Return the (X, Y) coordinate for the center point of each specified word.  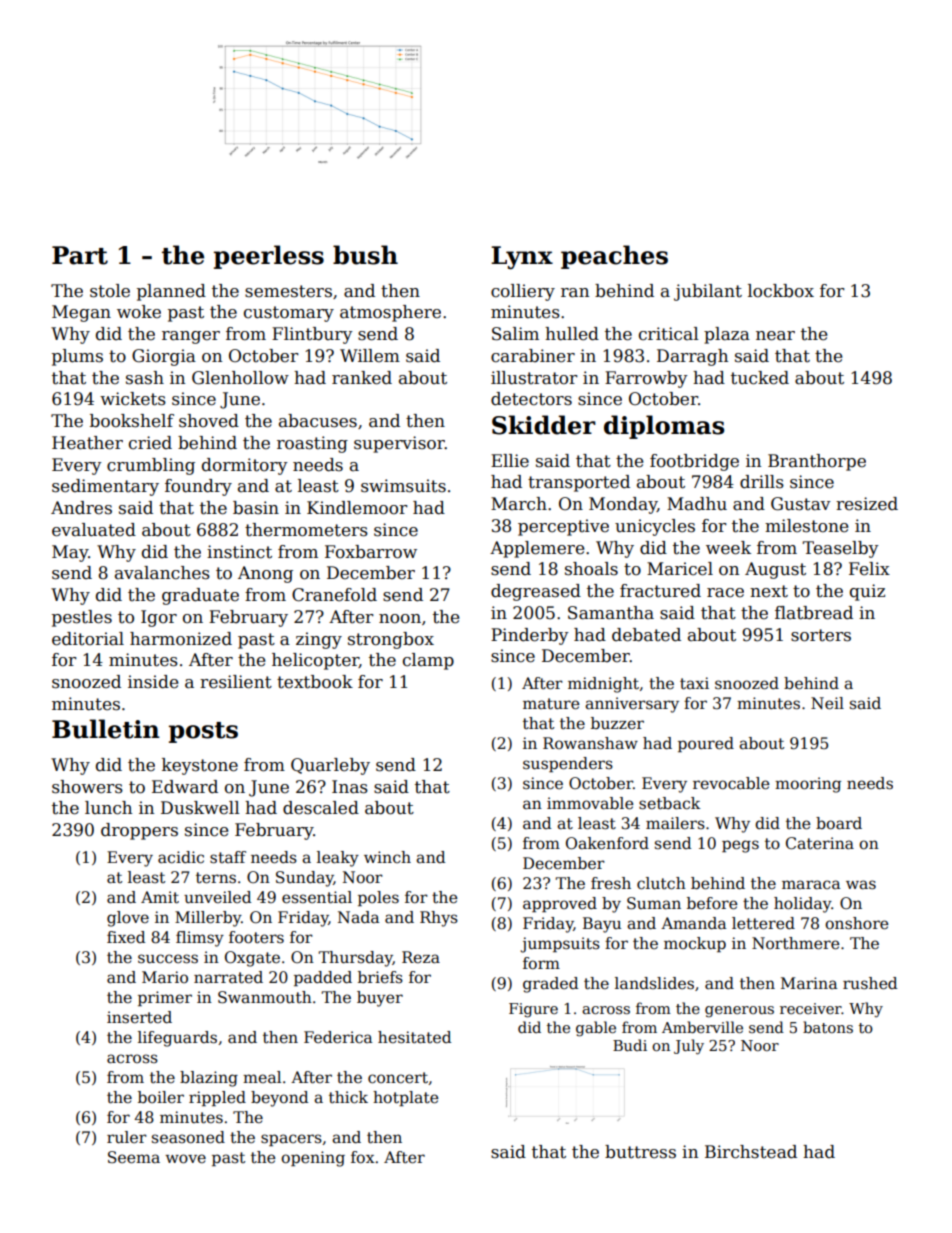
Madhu (697, 503)
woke (139, 312)
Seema (134, 1157)
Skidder (544, 425)
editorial (88, 639)
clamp (428, 661)
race (725, 593)
